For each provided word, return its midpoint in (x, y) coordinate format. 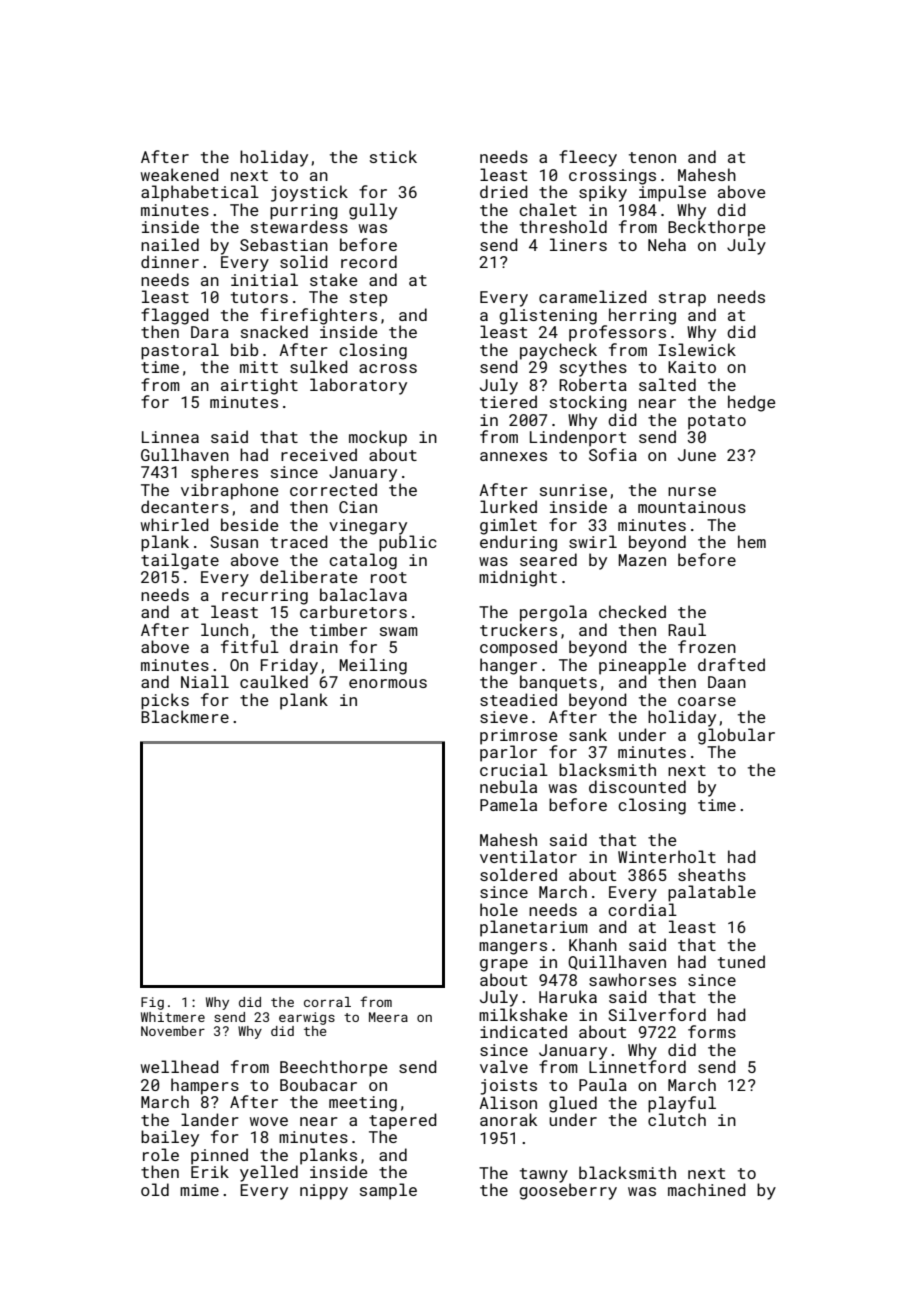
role (161, 1154)
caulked (274, 681)
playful (682, 1104)
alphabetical (200, 193)
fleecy (588, 158)
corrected (333, 489)
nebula (508, 786)
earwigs (307, 1018)
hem (752, 541)
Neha (667, 244)
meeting (363, 1104)
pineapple (642, 666)
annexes (513, 456)
